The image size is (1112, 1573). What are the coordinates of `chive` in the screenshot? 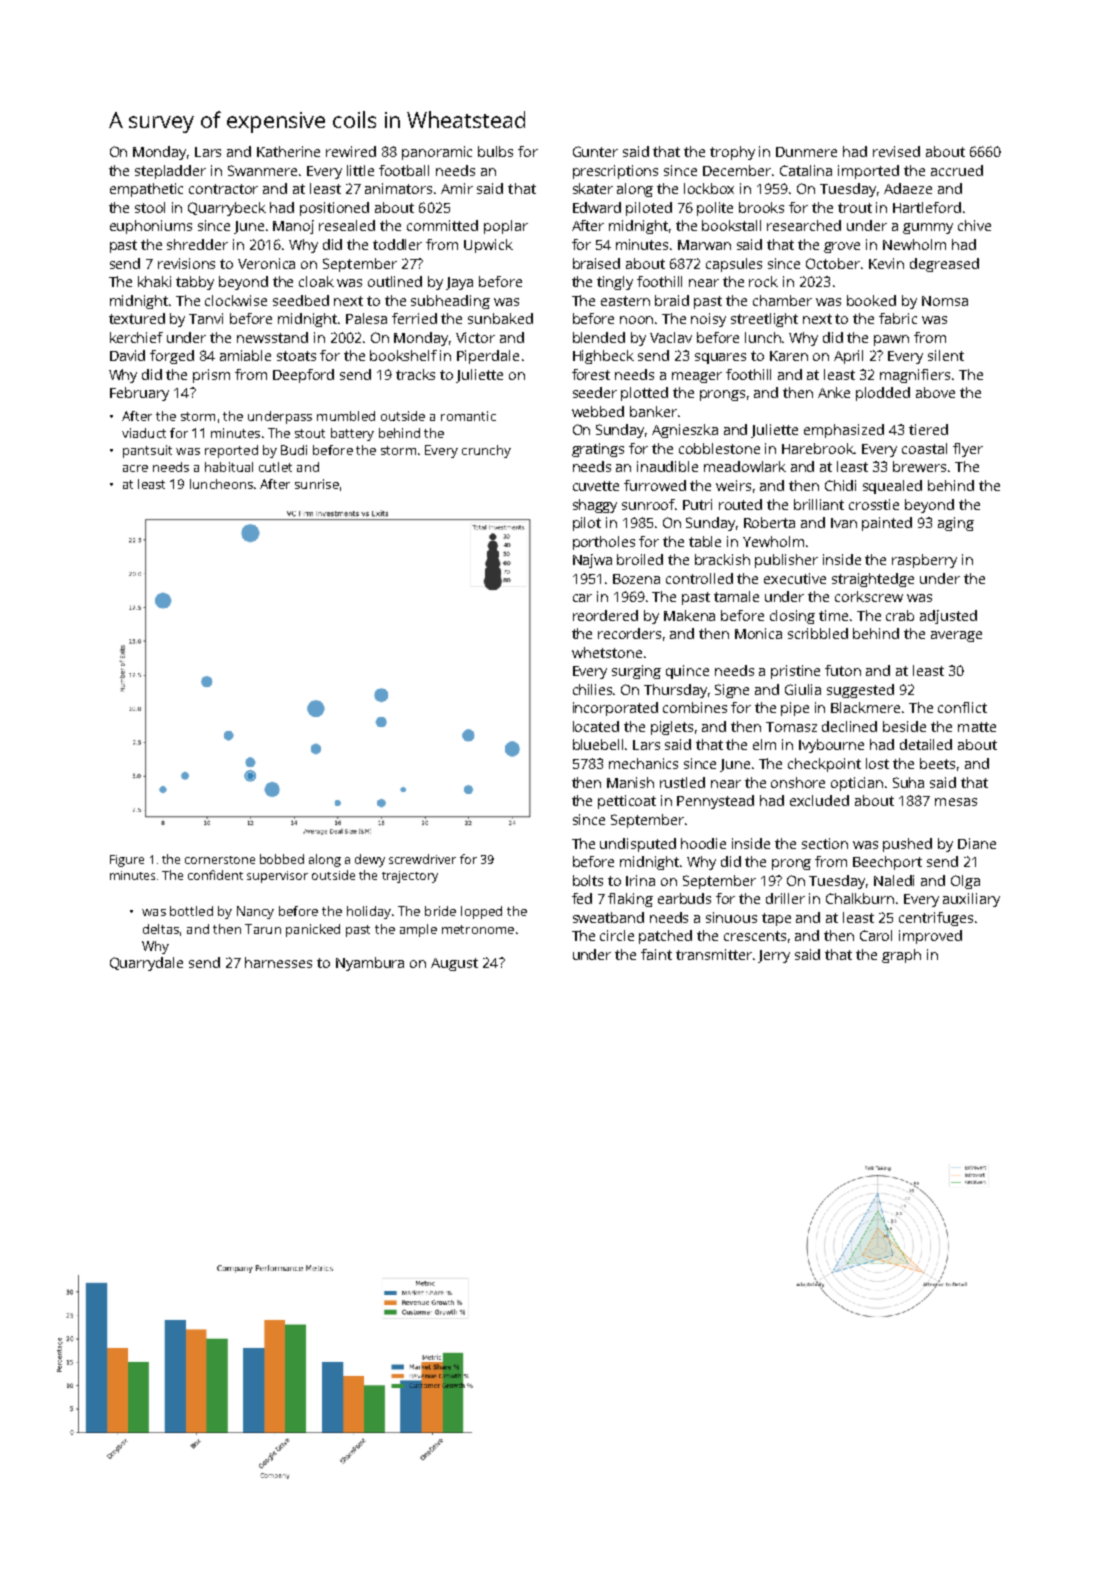 It's located at (974, 225).
